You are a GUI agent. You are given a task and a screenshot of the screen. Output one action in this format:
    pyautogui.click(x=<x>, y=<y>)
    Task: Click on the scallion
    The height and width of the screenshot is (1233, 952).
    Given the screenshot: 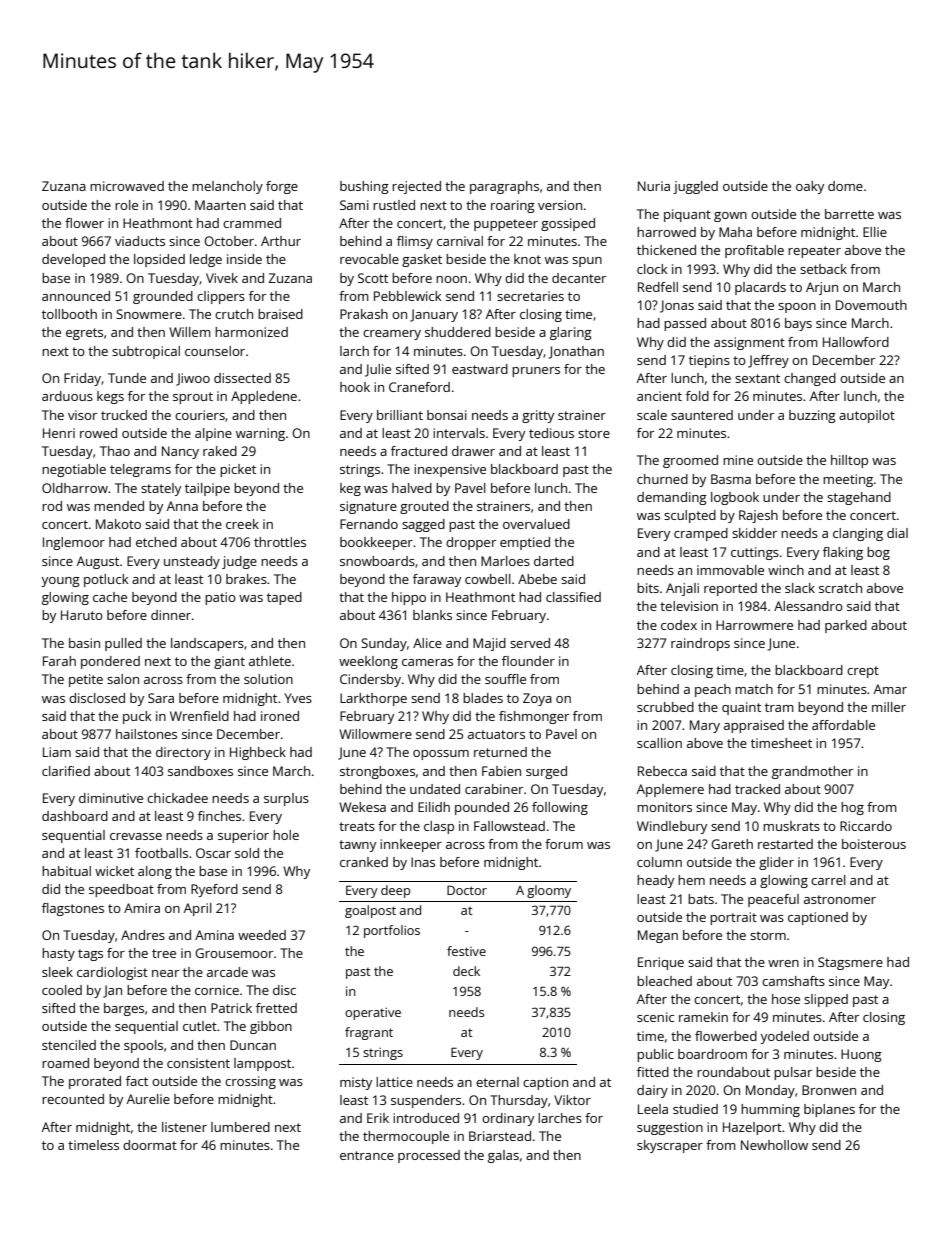 What is the action you would take?
    pyautogui.click(x=659, y=743)
